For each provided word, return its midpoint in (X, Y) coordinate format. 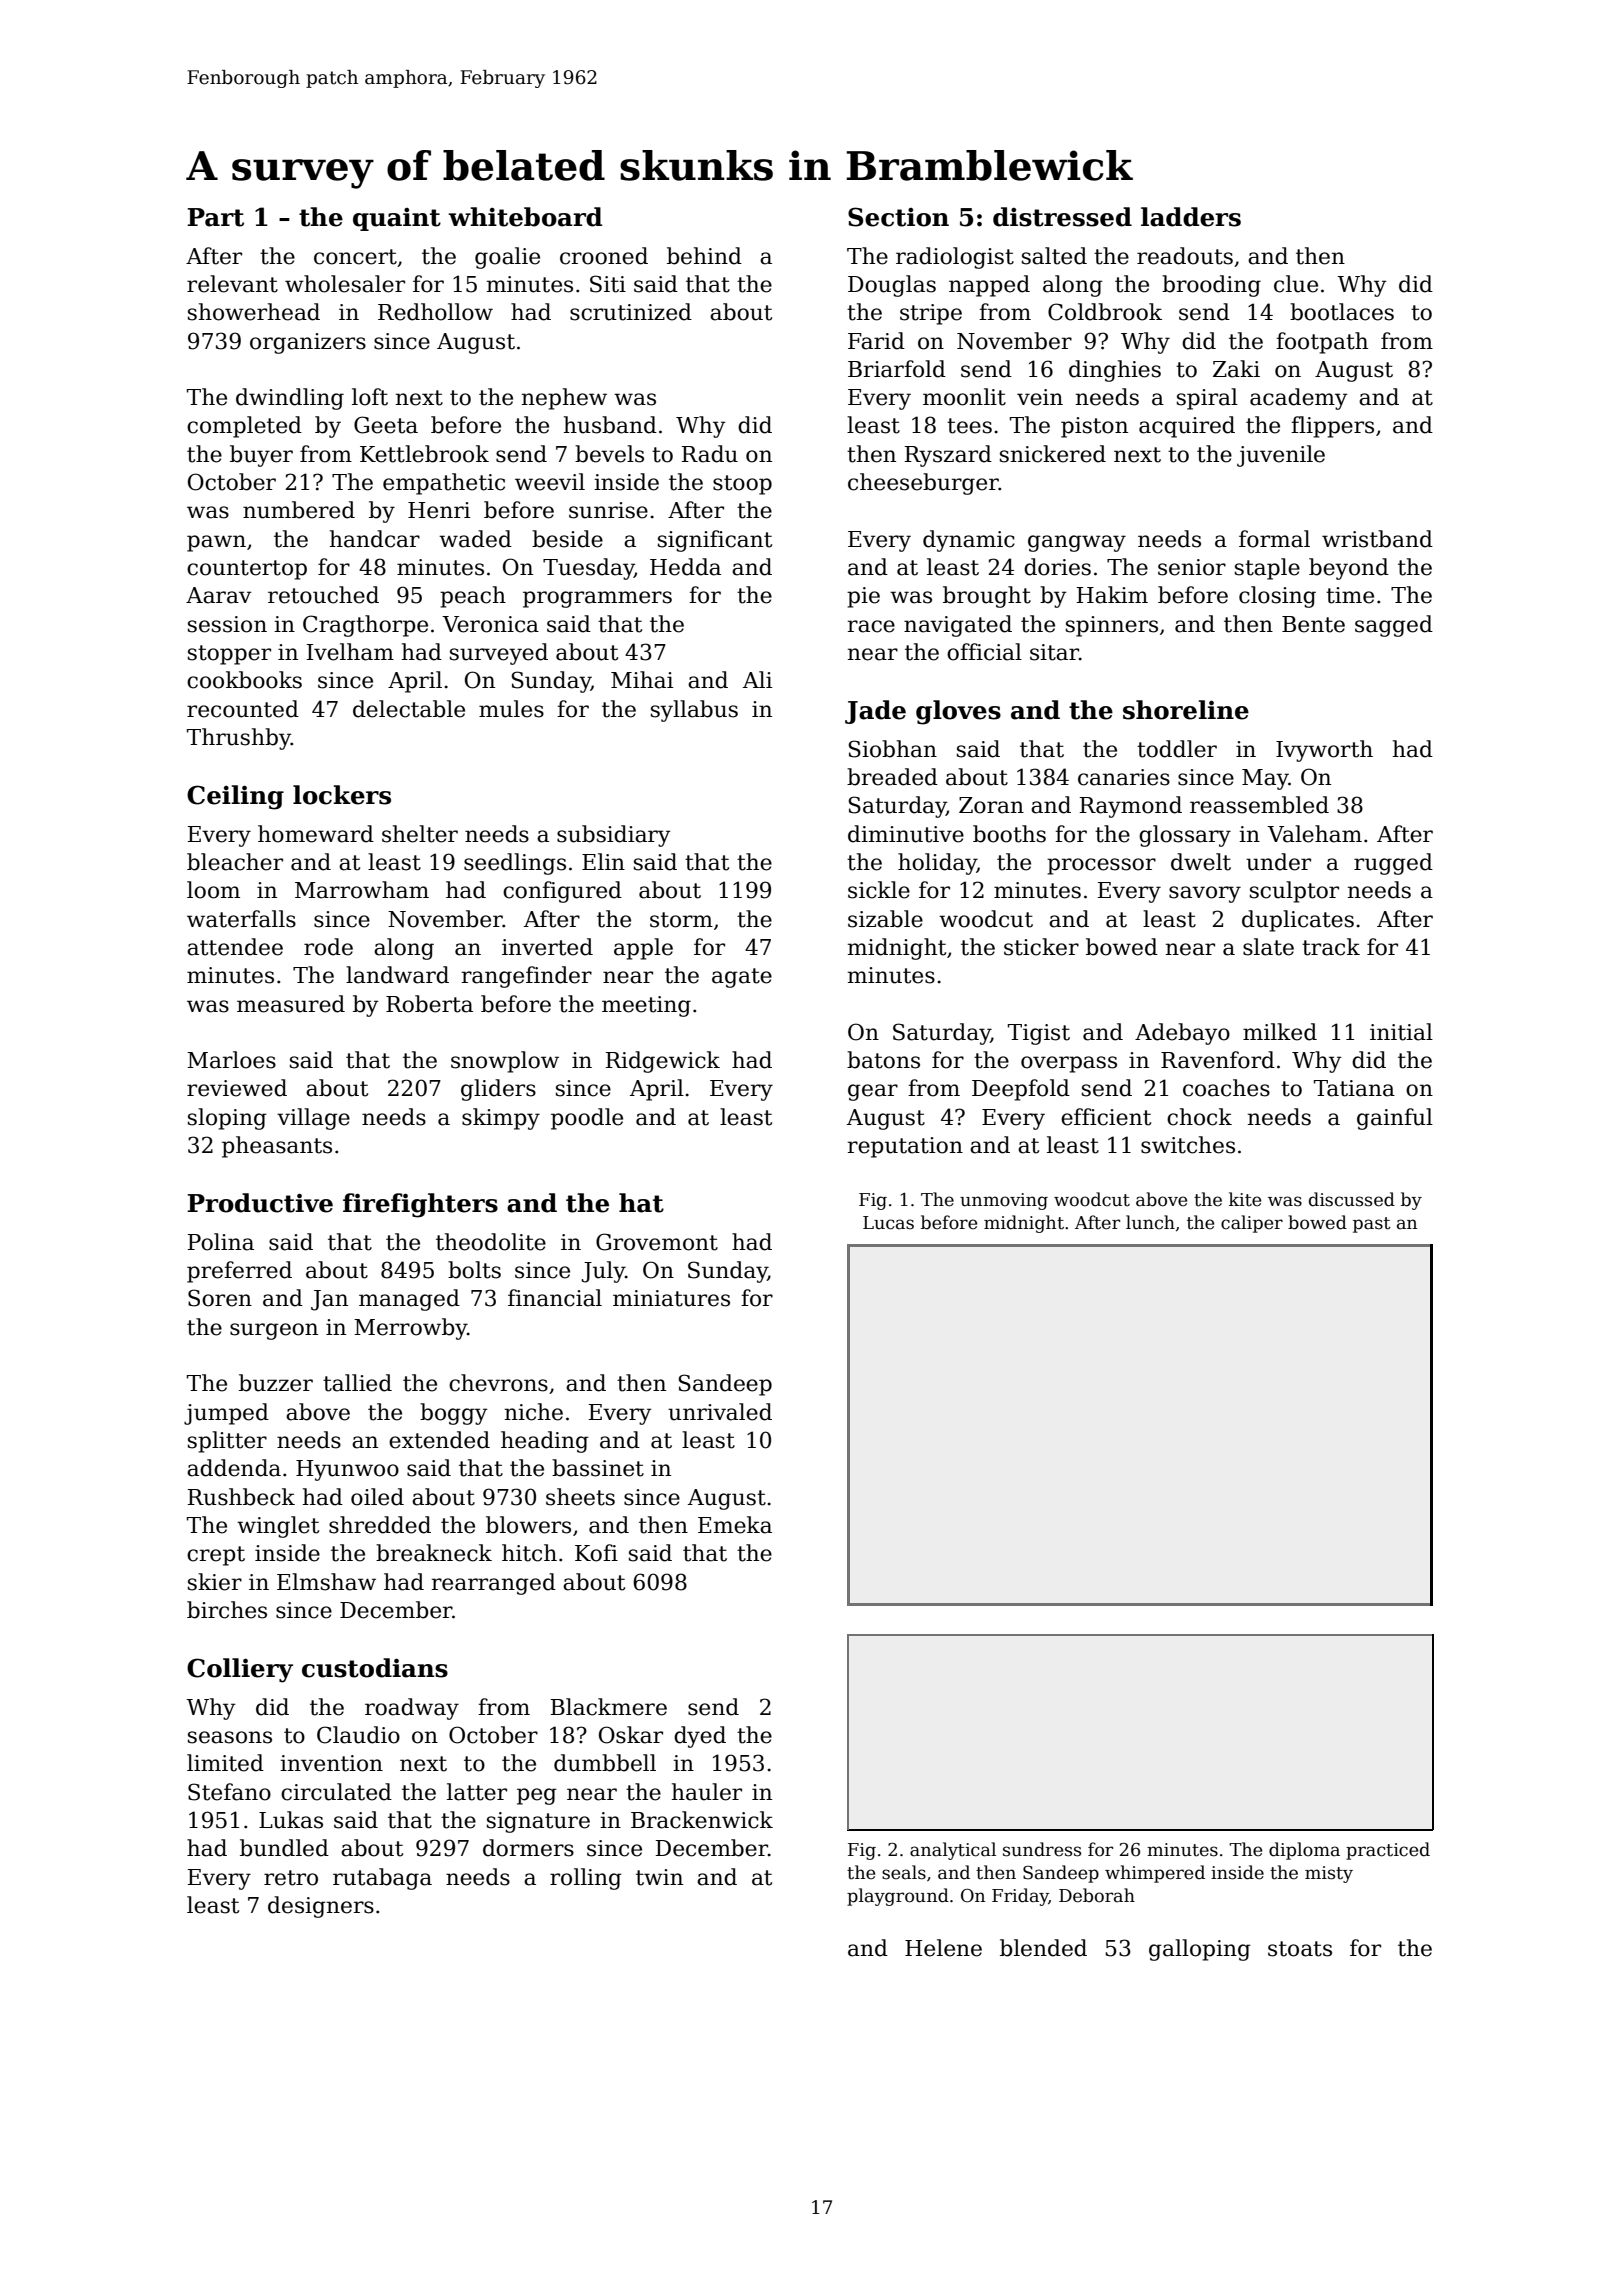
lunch (1150, 1222)
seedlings (515, 864)
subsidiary (614, 836)
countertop (247, 570)
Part (215, 217)
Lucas (888, 1223)
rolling (586, 1879)
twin (659, 1877)
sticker (1041, 947)
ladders (1191, 217)
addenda (234, 1468)
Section (898, 217)
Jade (875, 712)
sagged (1394, 626)
